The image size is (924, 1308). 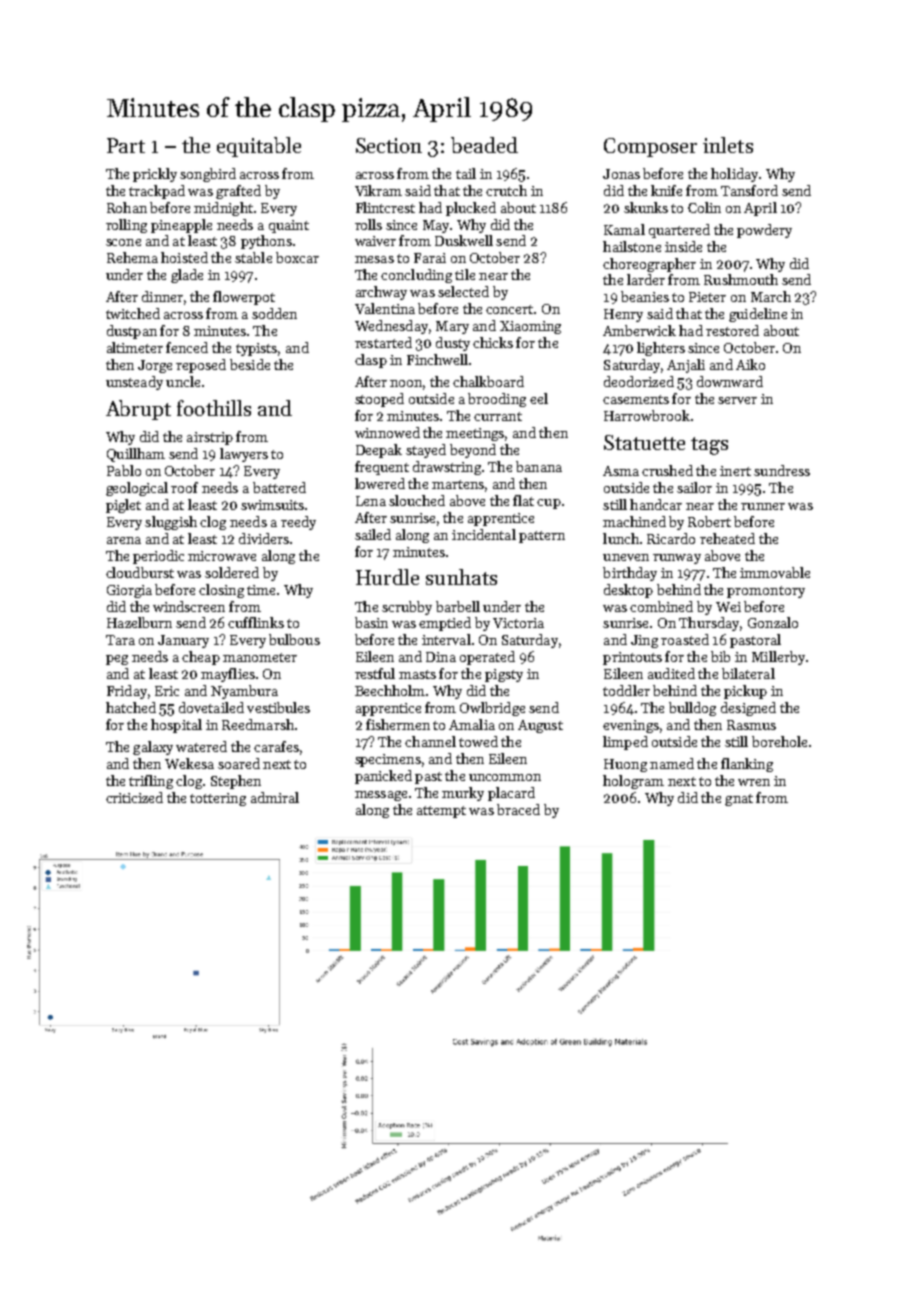 What do you see at coordinates (259, 147) in the screenshot?
I see `equitable` at bounding box center [259, 147].
